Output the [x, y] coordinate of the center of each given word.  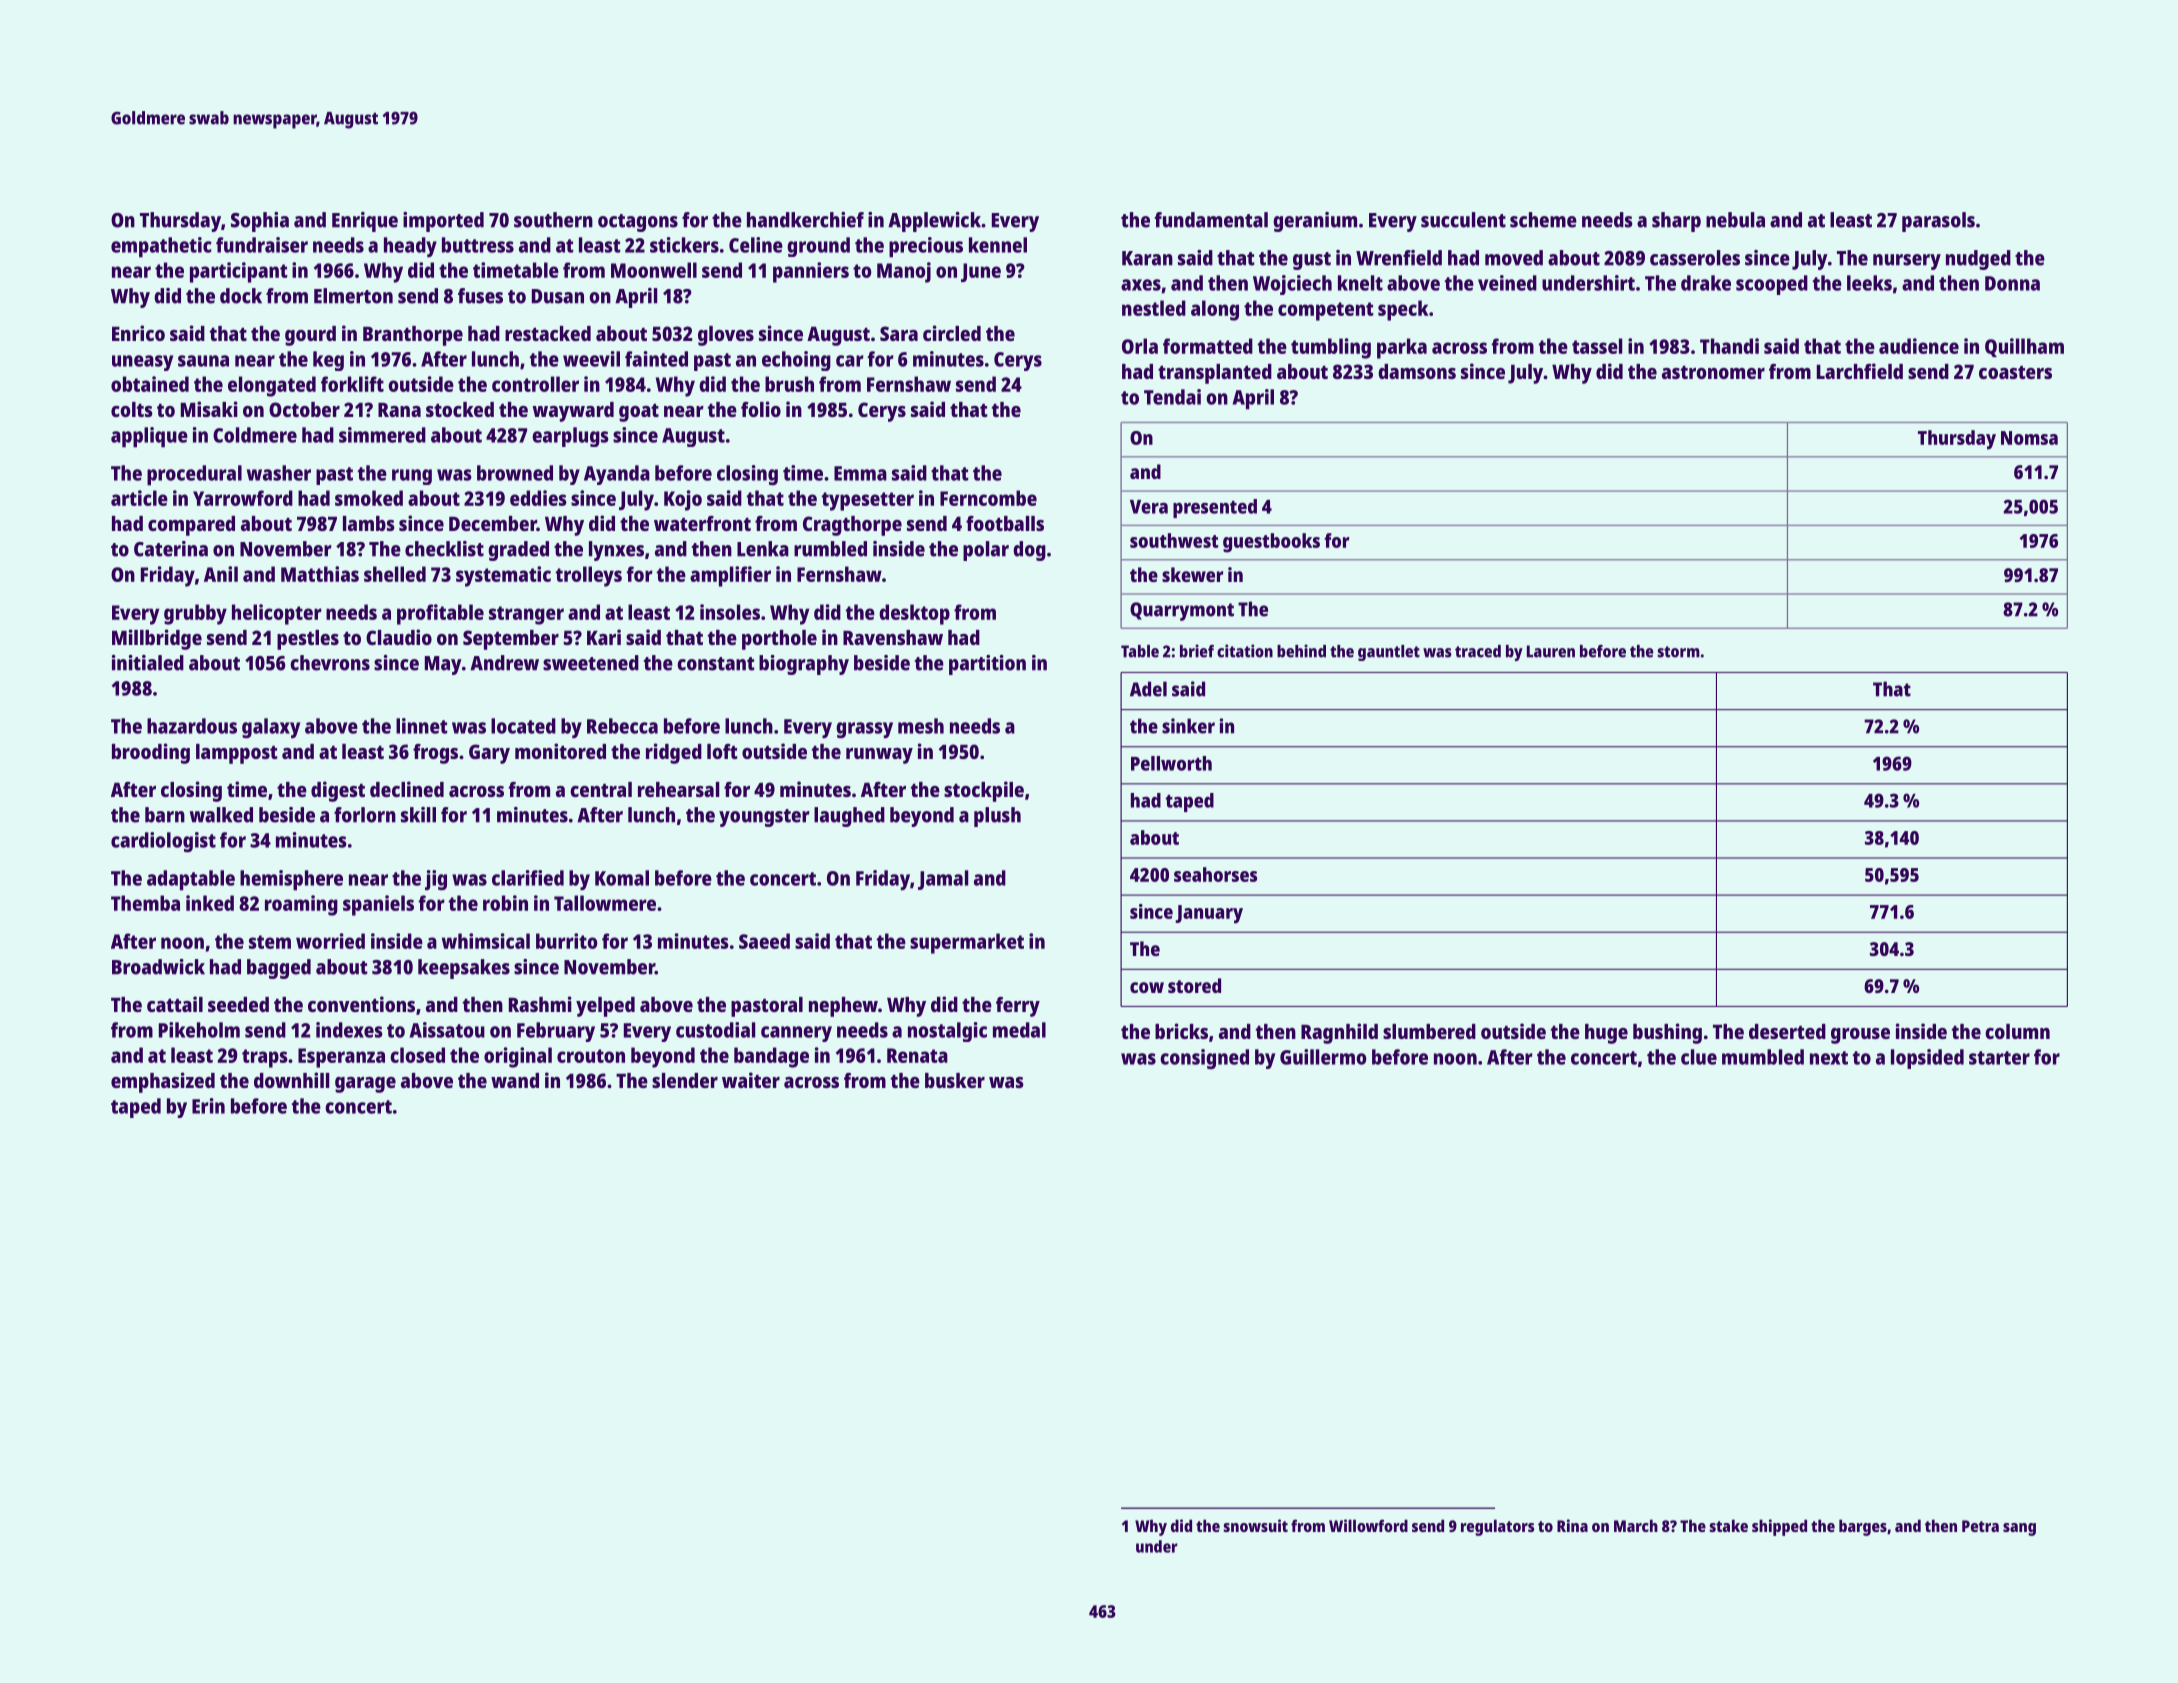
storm [1679, 652]
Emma [860, 473]
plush [997, 817]
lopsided [1927, 1059]
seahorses [1215, 874]
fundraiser [262, 245]
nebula [1735, 220]
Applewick [934, 222]
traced [1478, 651]
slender [685, 1080]
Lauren [1551, 651]
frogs [435, 754]
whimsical [486, 941]
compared [191, 526]
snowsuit [1256, 1525]
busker [955, 1080]
